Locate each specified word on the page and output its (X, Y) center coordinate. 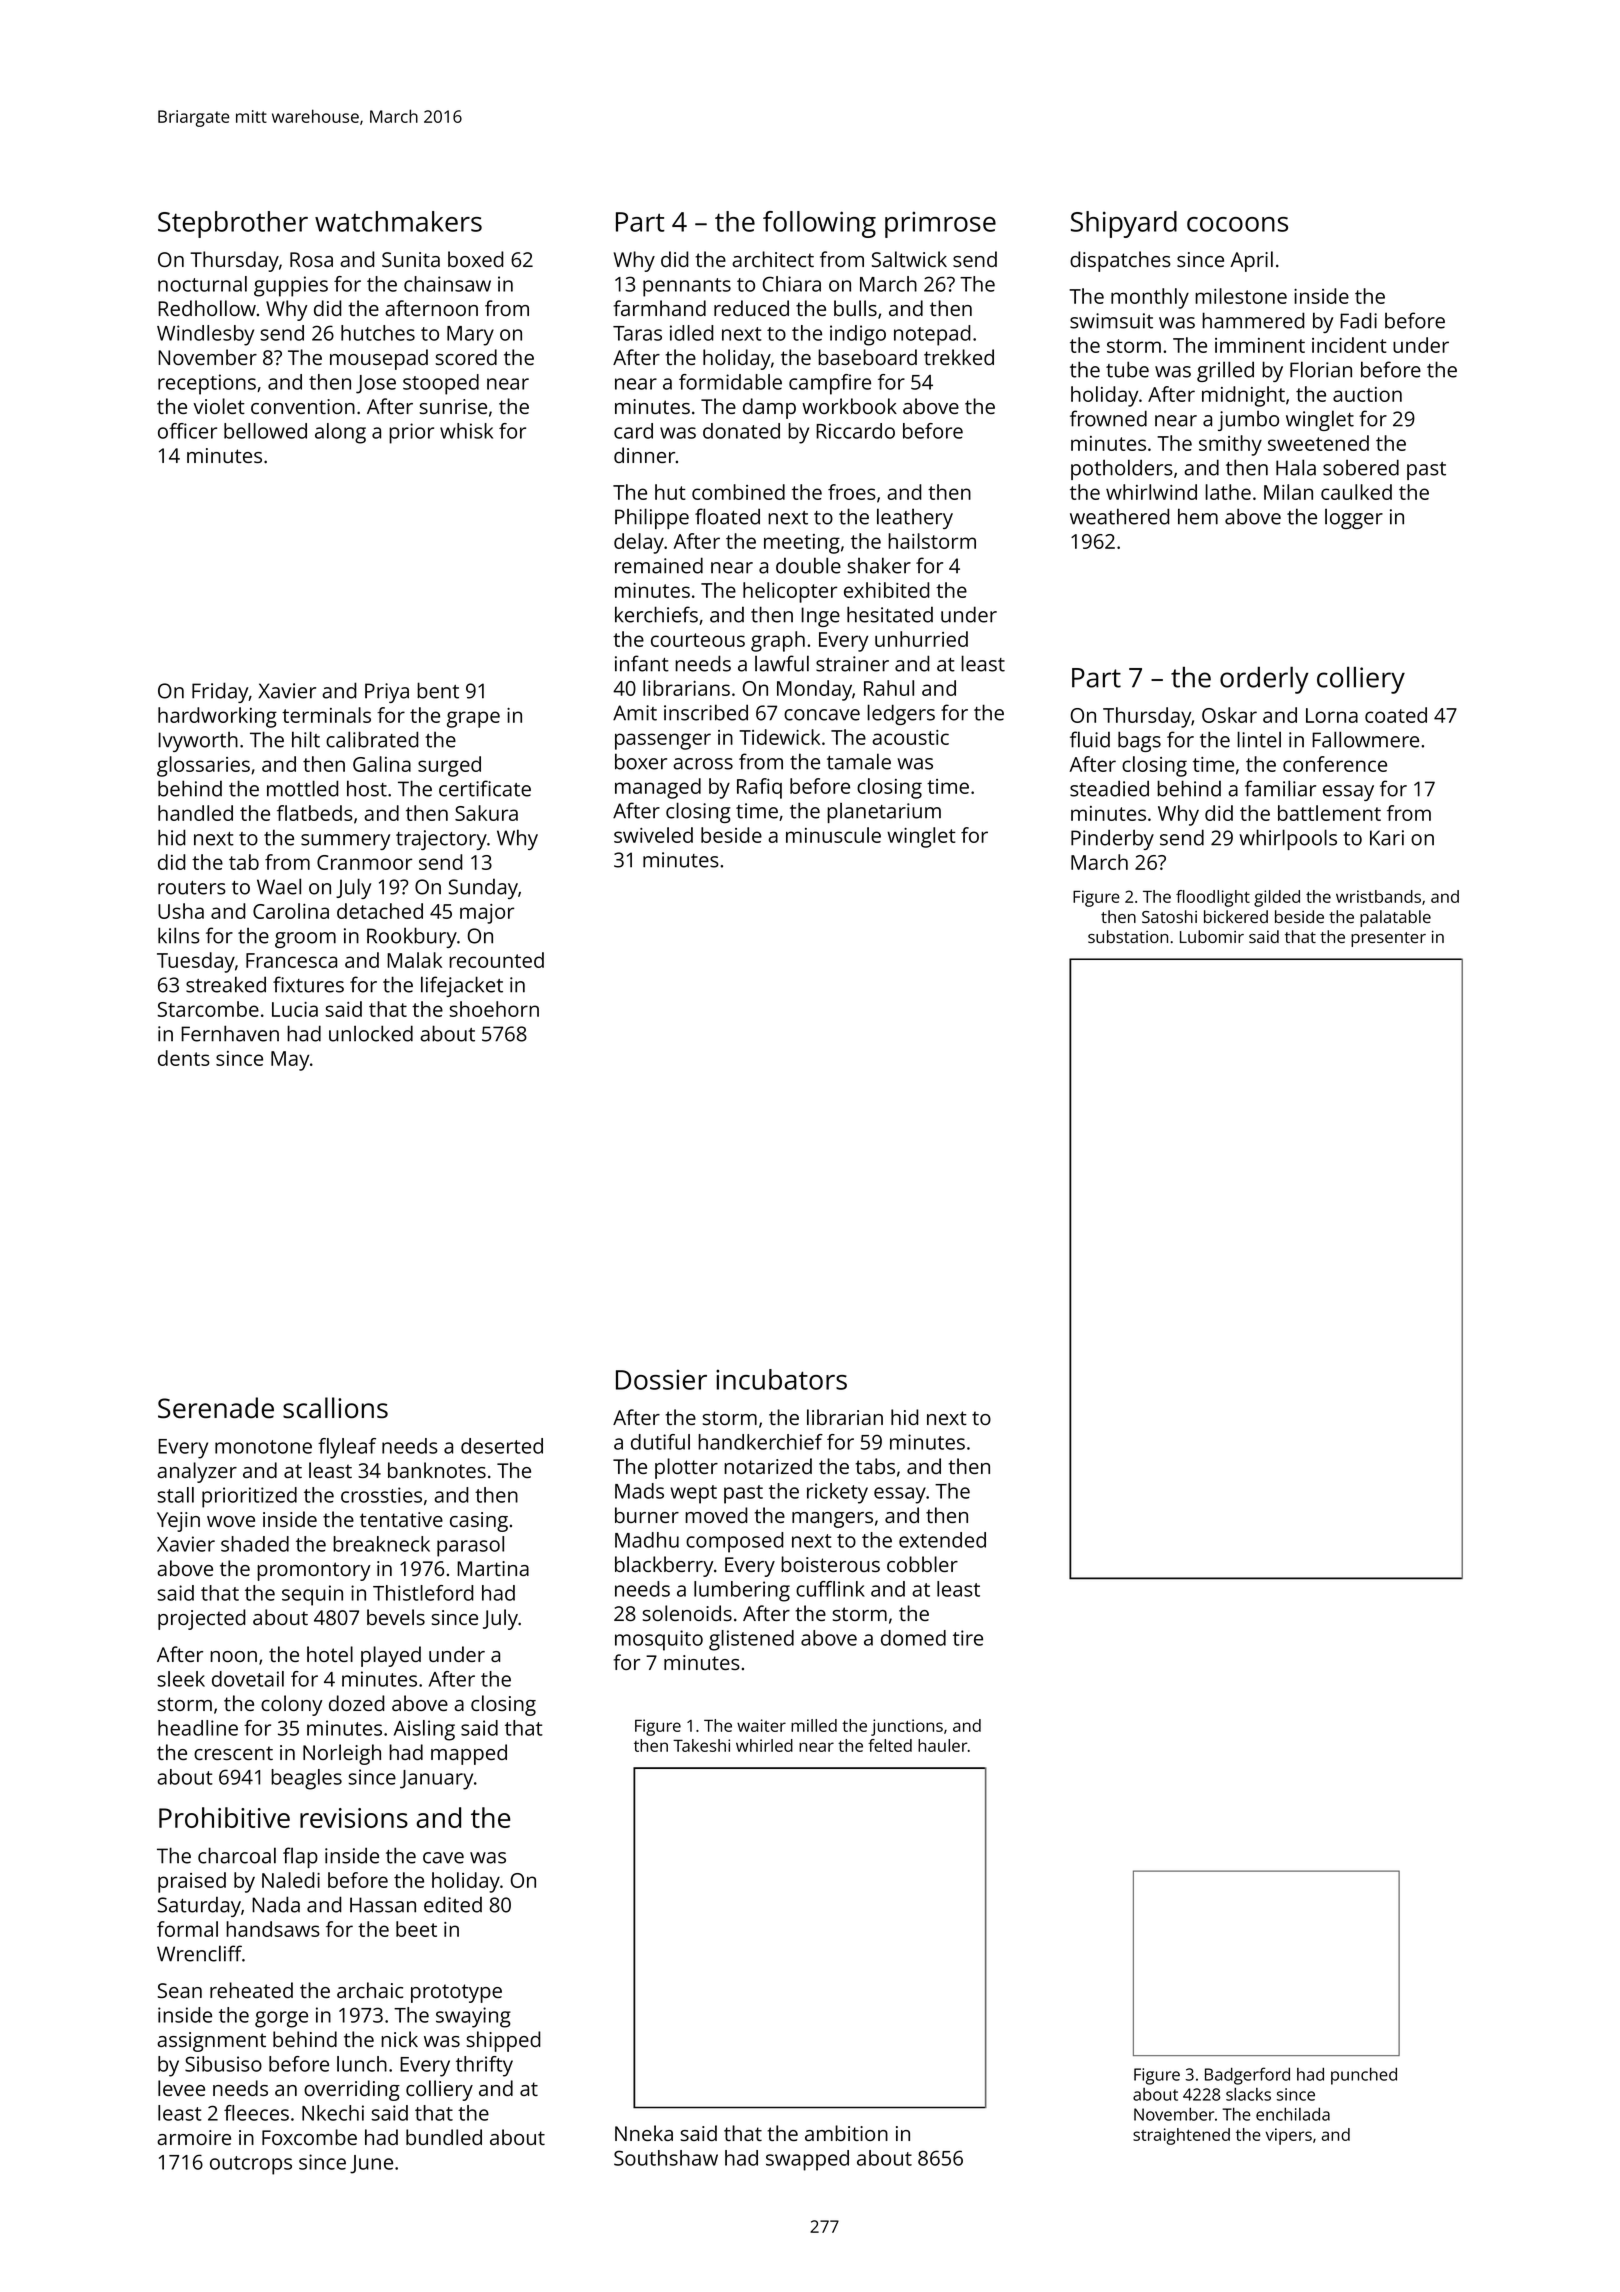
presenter (1388, 939)
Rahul (889, 688)
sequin (312, 1595)
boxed (476, 259)
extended (942, 1540)
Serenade (216, 1408)
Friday (220, 692)
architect (773, 259)
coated (1396, 715)
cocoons (1237, 224)
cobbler (922, 1564)
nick (399, 2039)
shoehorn (494, 1009)
